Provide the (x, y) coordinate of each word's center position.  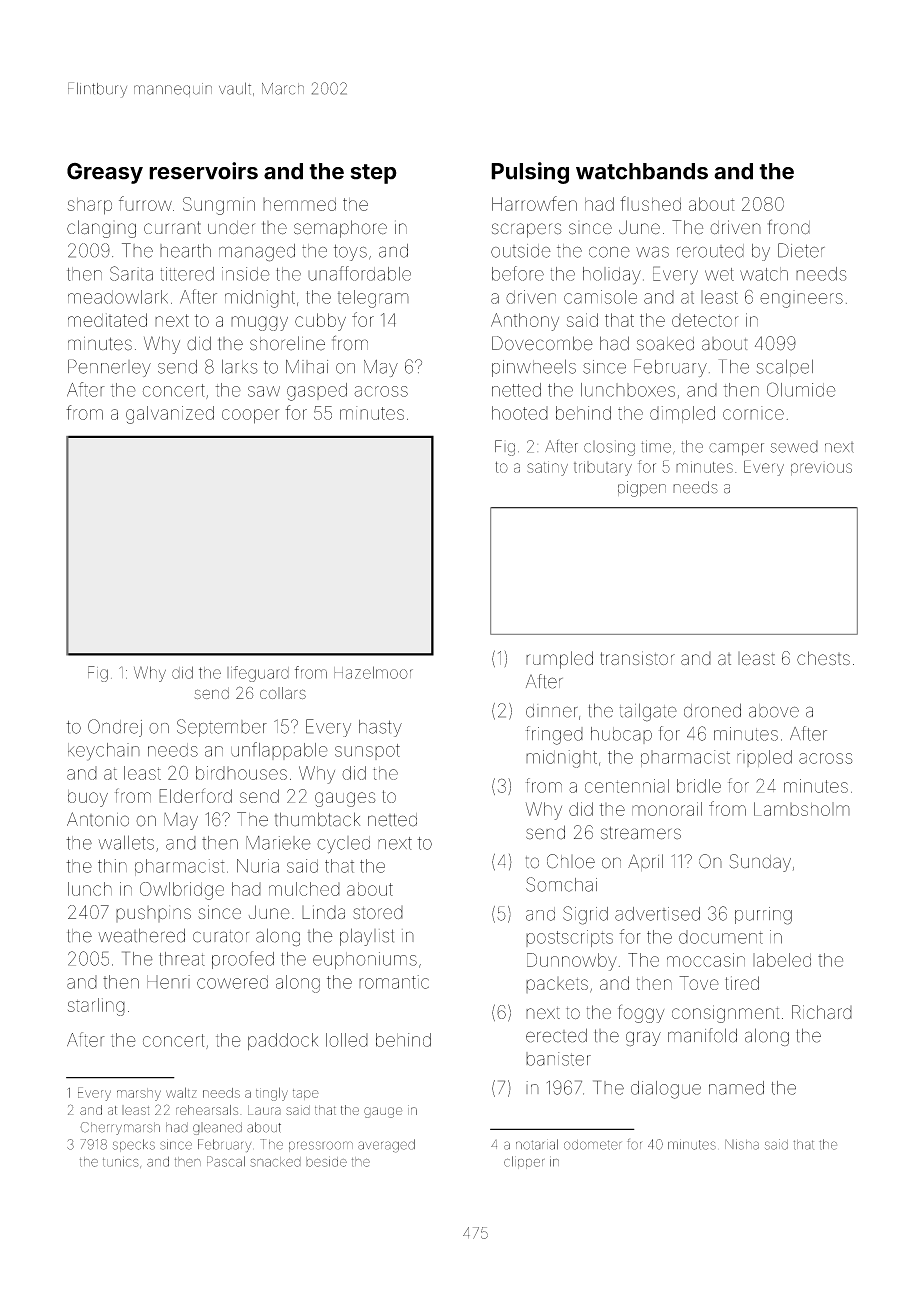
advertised (657, 914)
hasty (380, 728)
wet (719, 274)
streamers (641, 833)
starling (96, 1007)
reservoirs (203, 171)
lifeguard (258, 674)
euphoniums (365, 960)
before (518, 273)
